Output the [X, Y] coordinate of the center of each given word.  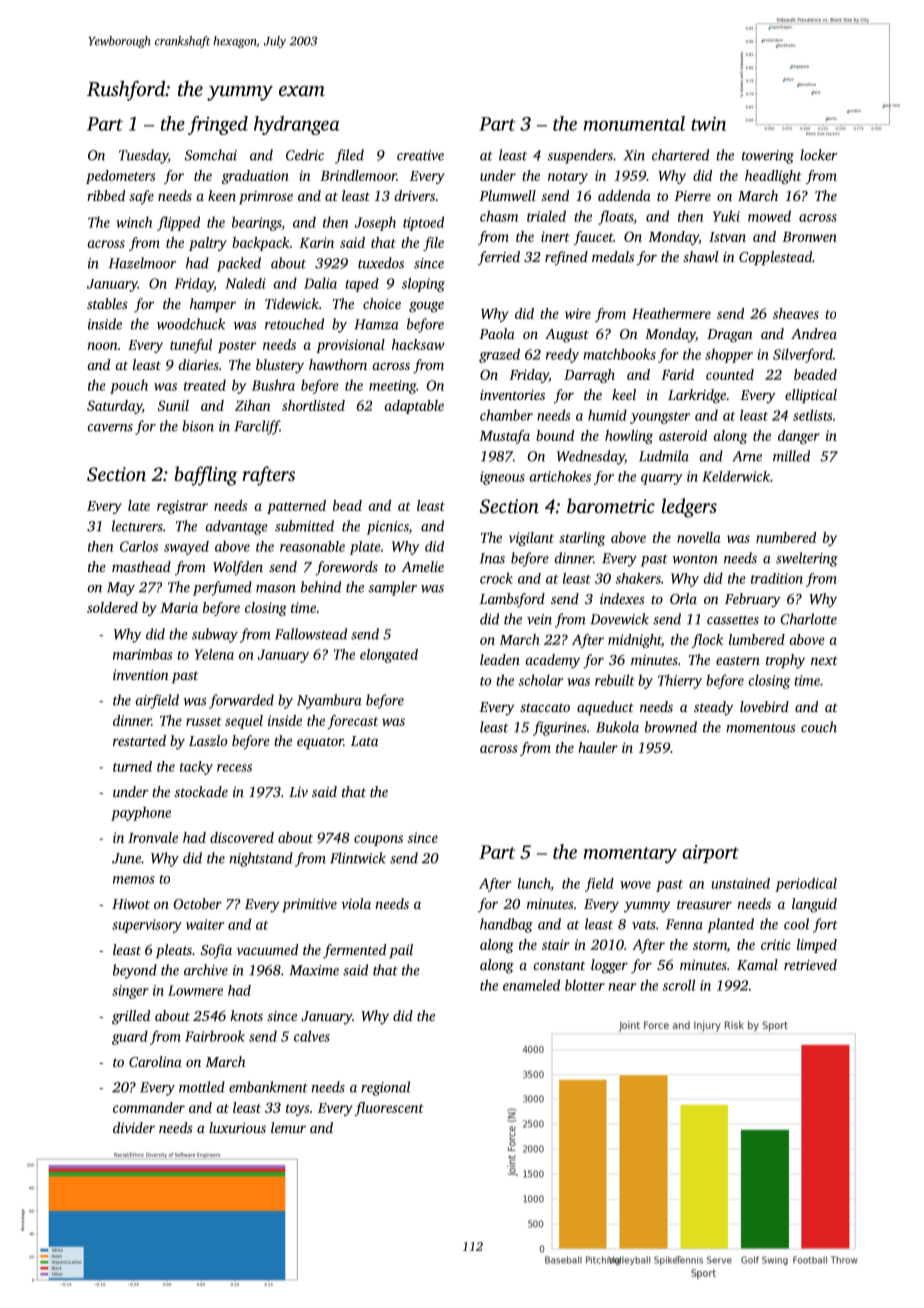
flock [707, 641]
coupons [378, 840]
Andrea [814, 333]
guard [130, 1037]
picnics [388, 528]
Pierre [692, 196]
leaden [500, 659]
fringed [218, 125]
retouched [294, 324]
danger [799, 437]
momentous [760, 728]
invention [141, 675]
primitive [309, 905]
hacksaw [418, 344]
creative [420, 155]
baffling [206, 476]
